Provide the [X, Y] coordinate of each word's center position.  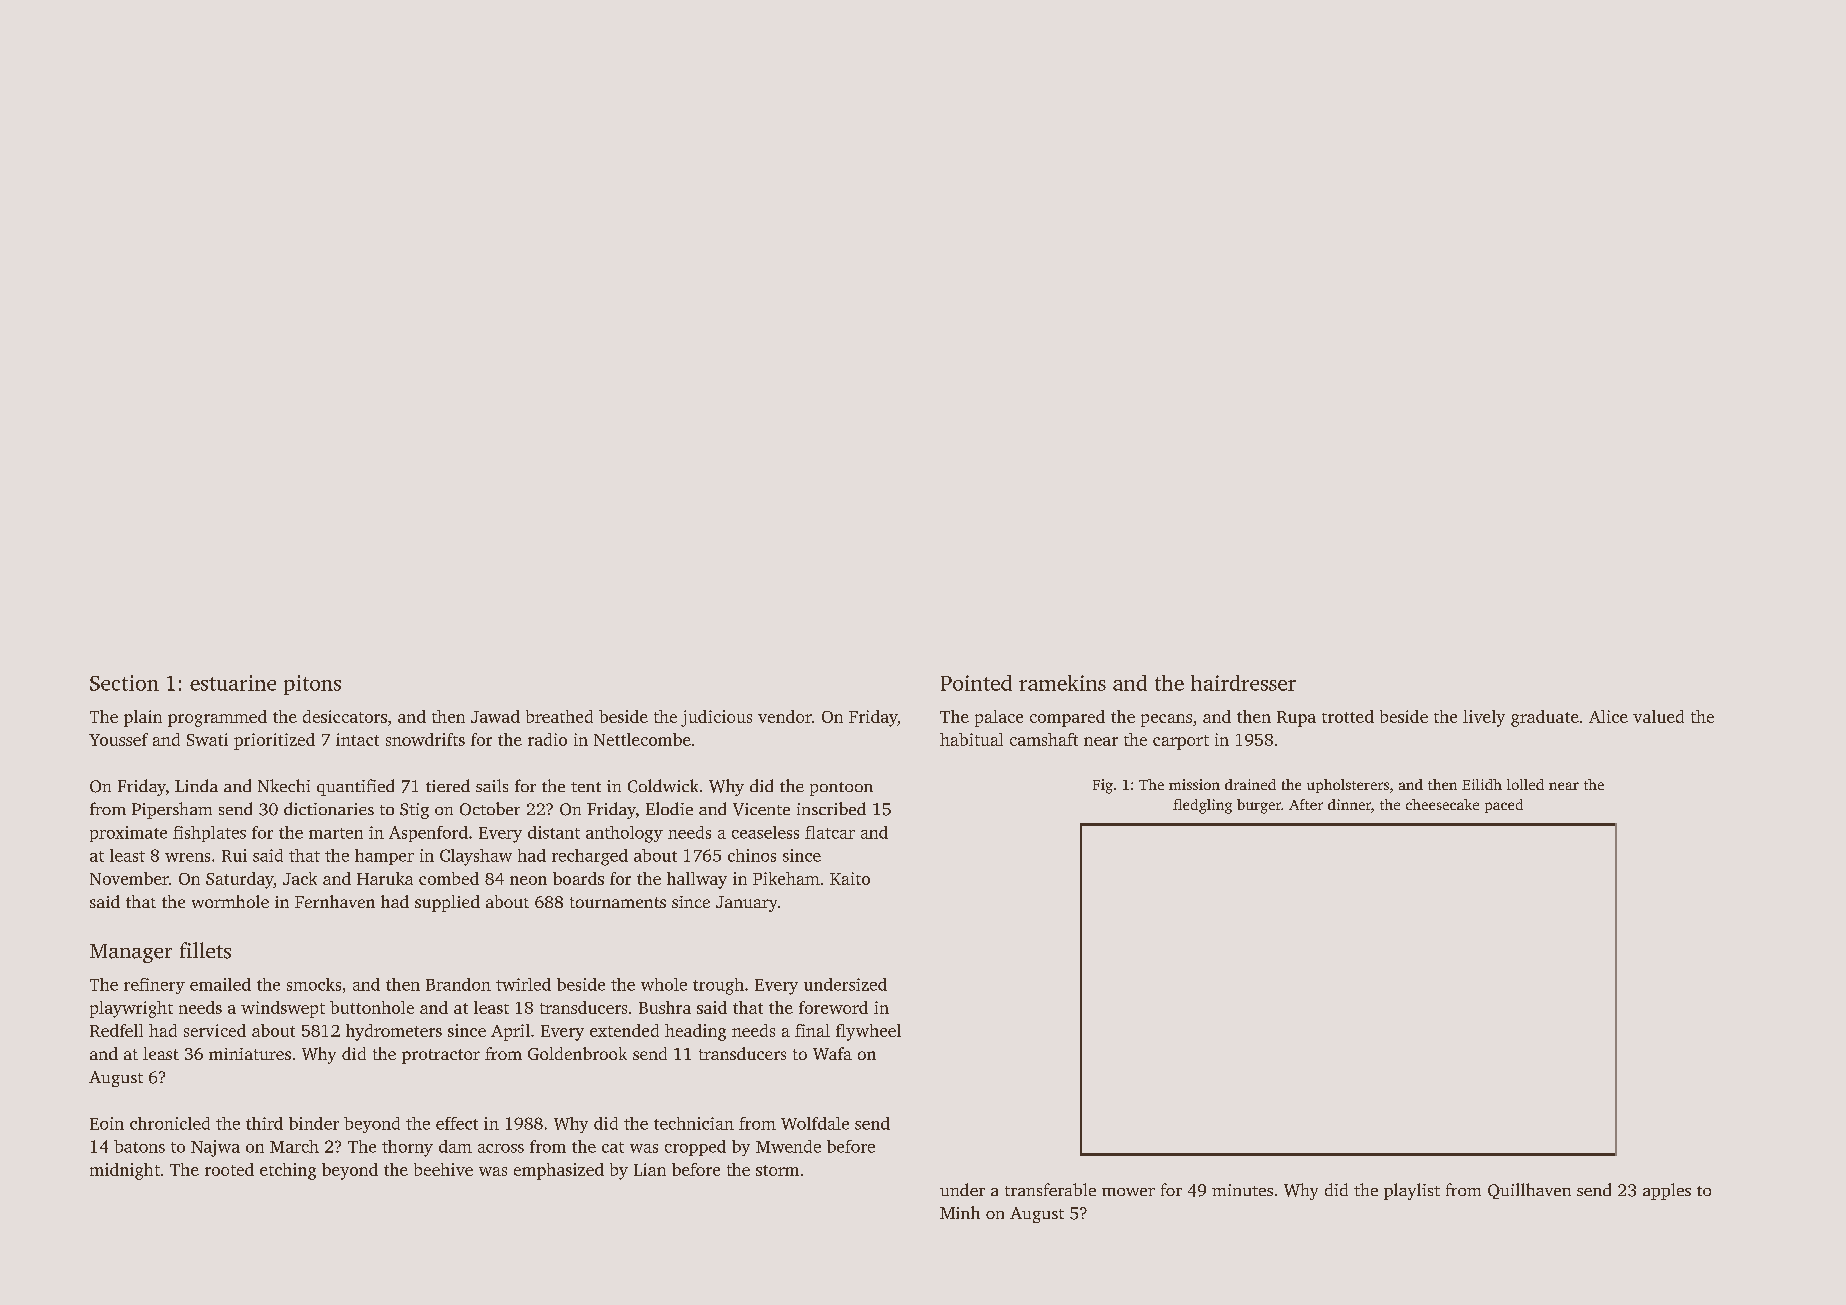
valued [1658, 716]
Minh [960, 1212]
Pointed [976, 683]
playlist [1412, 1191]
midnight [125, 1171]
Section [124, 683]
